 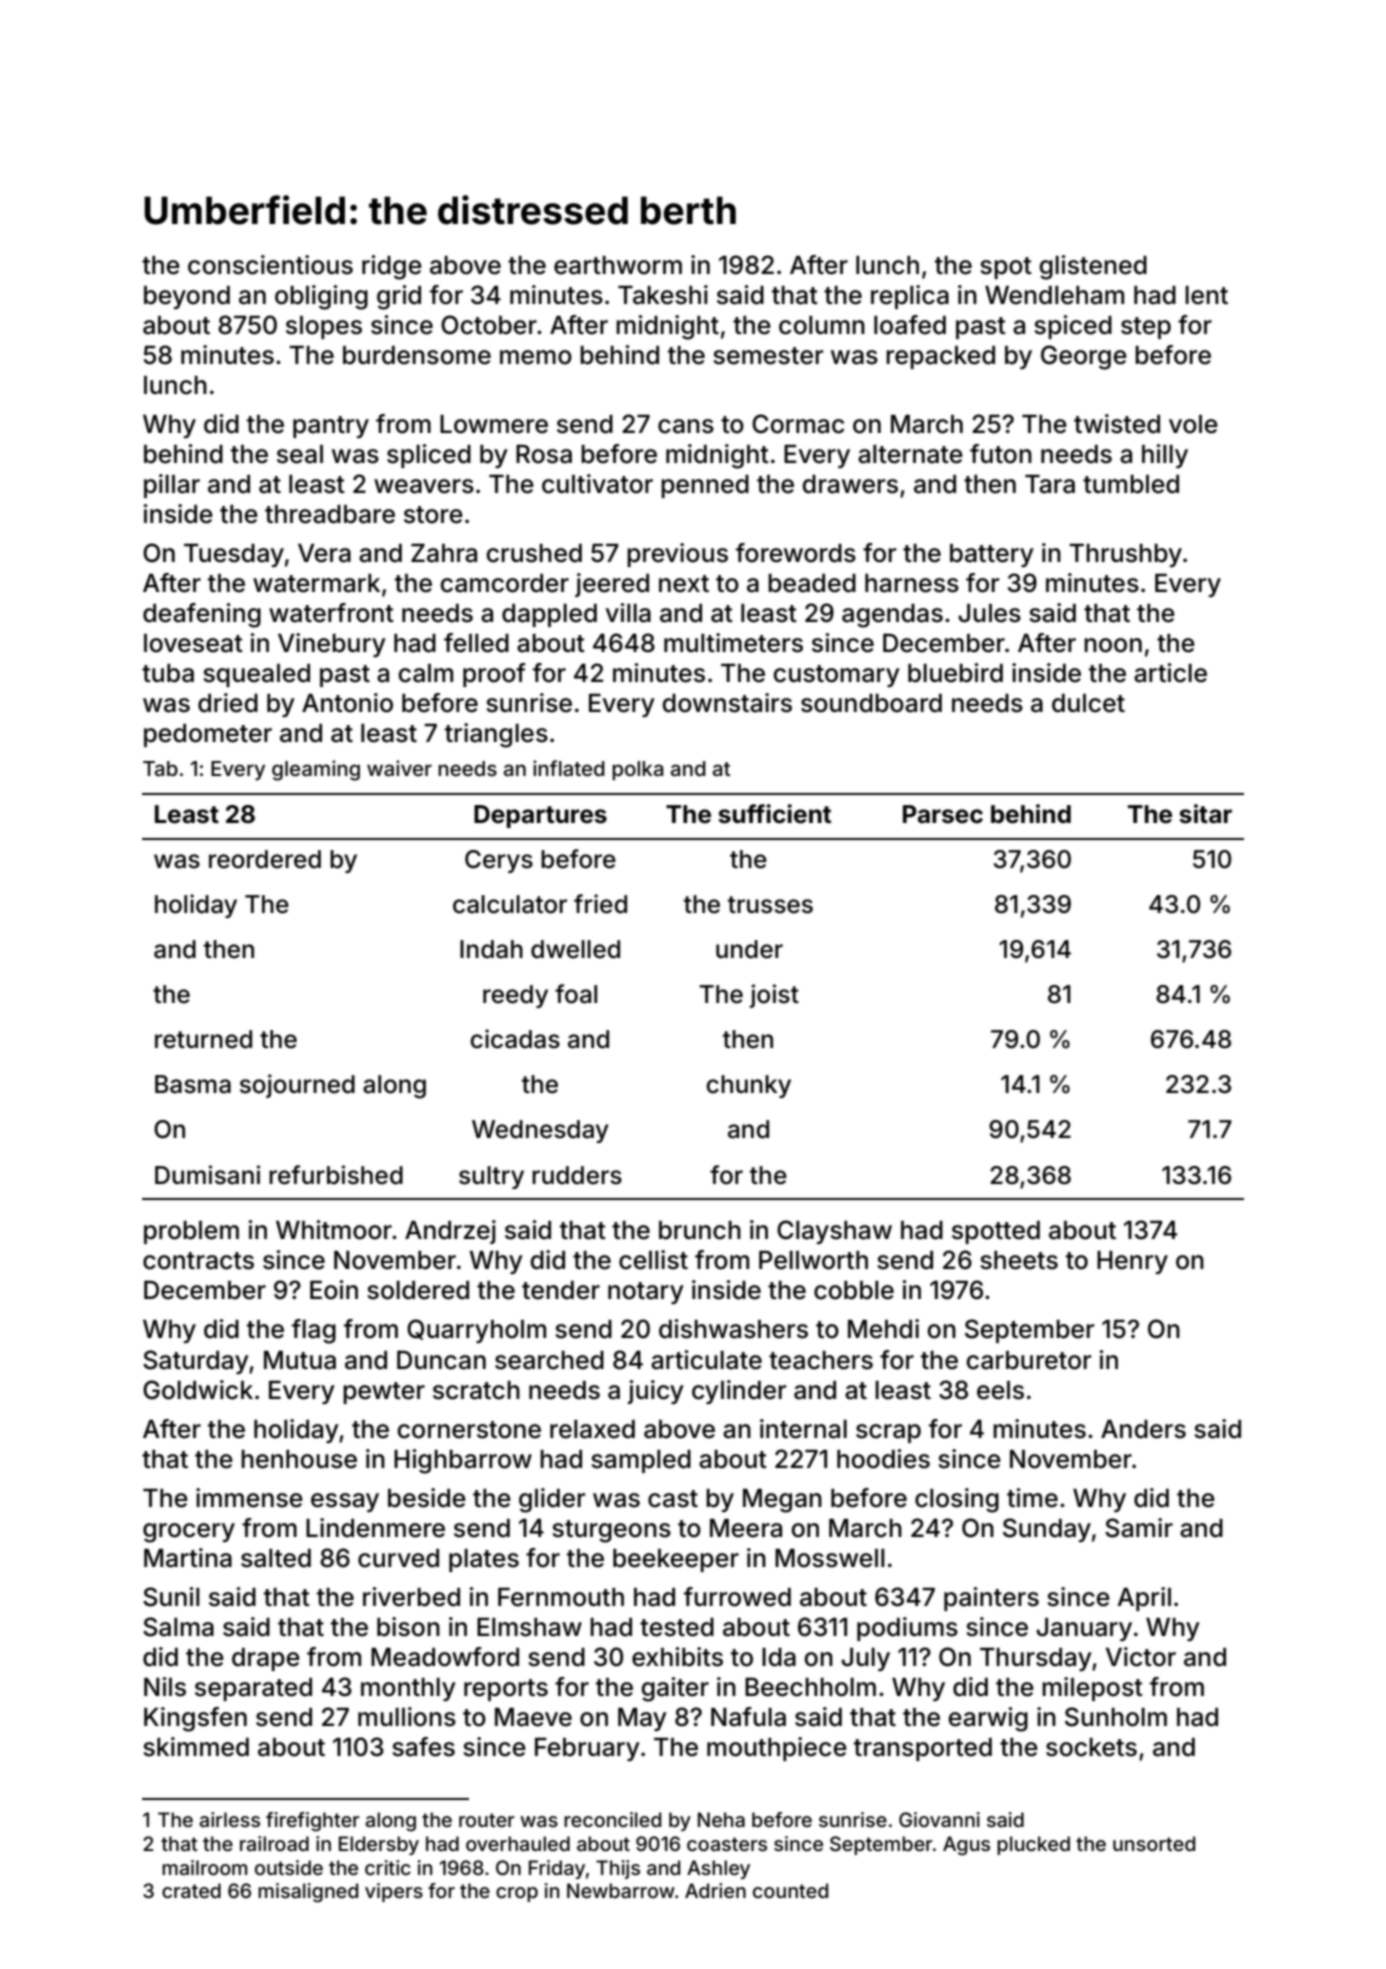 What do you see at coordinates (336, 1175) in the page?
I see `refurbished` at bounding box center [336, 1175].
